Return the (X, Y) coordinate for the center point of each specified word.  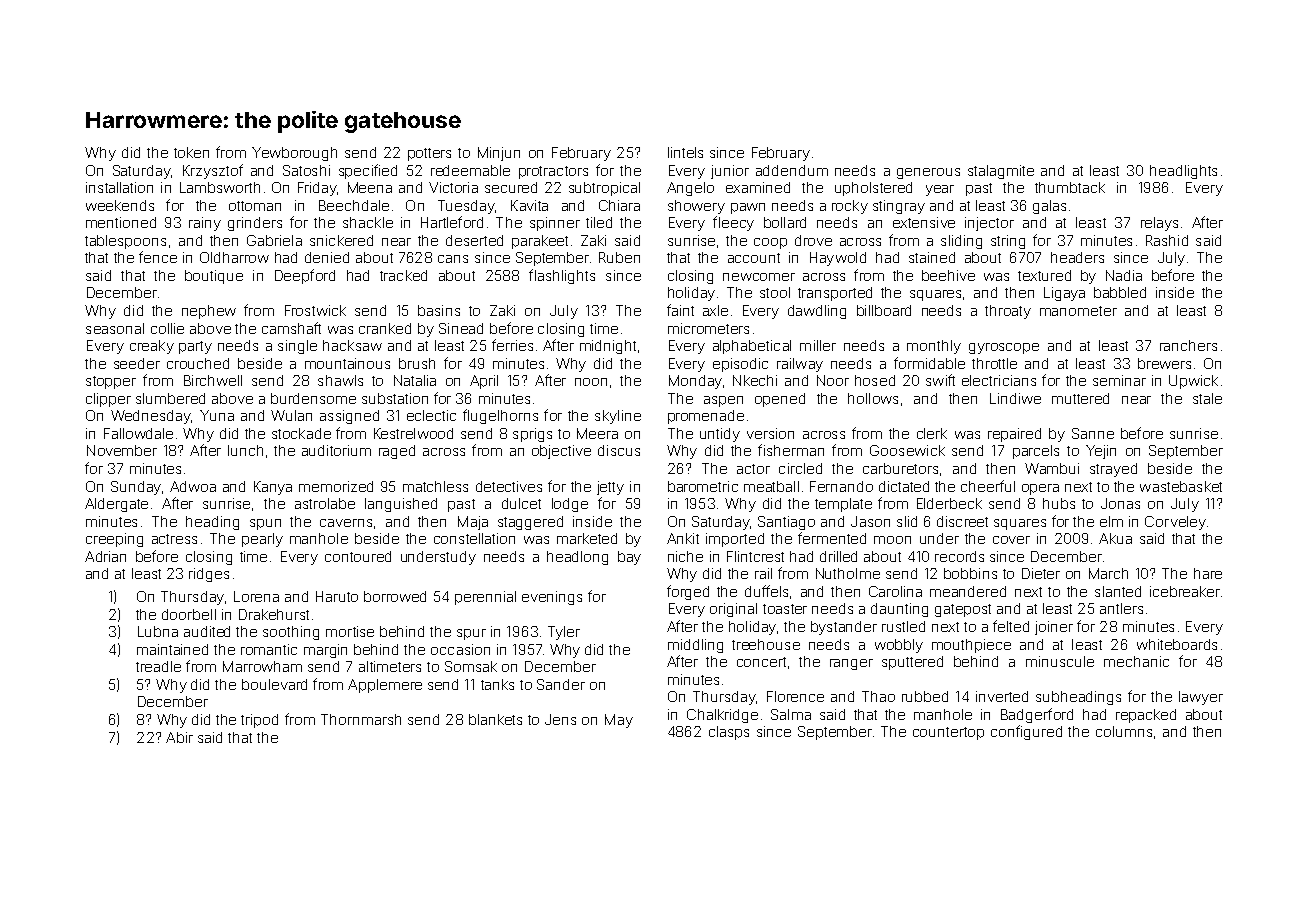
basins (439, 310)
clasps (729, 733)
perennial (485, 598)
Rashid (1167, 240)
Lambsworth (220, 187)
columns (1124, 731)
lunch (245, 450)
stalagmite (1001, 172)
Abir (179, 737)
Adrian (105, 556)
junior (730, 172)
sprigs (532, 435)
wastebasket (1181, 486)
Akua (1115, 538)
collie (167, 328)
